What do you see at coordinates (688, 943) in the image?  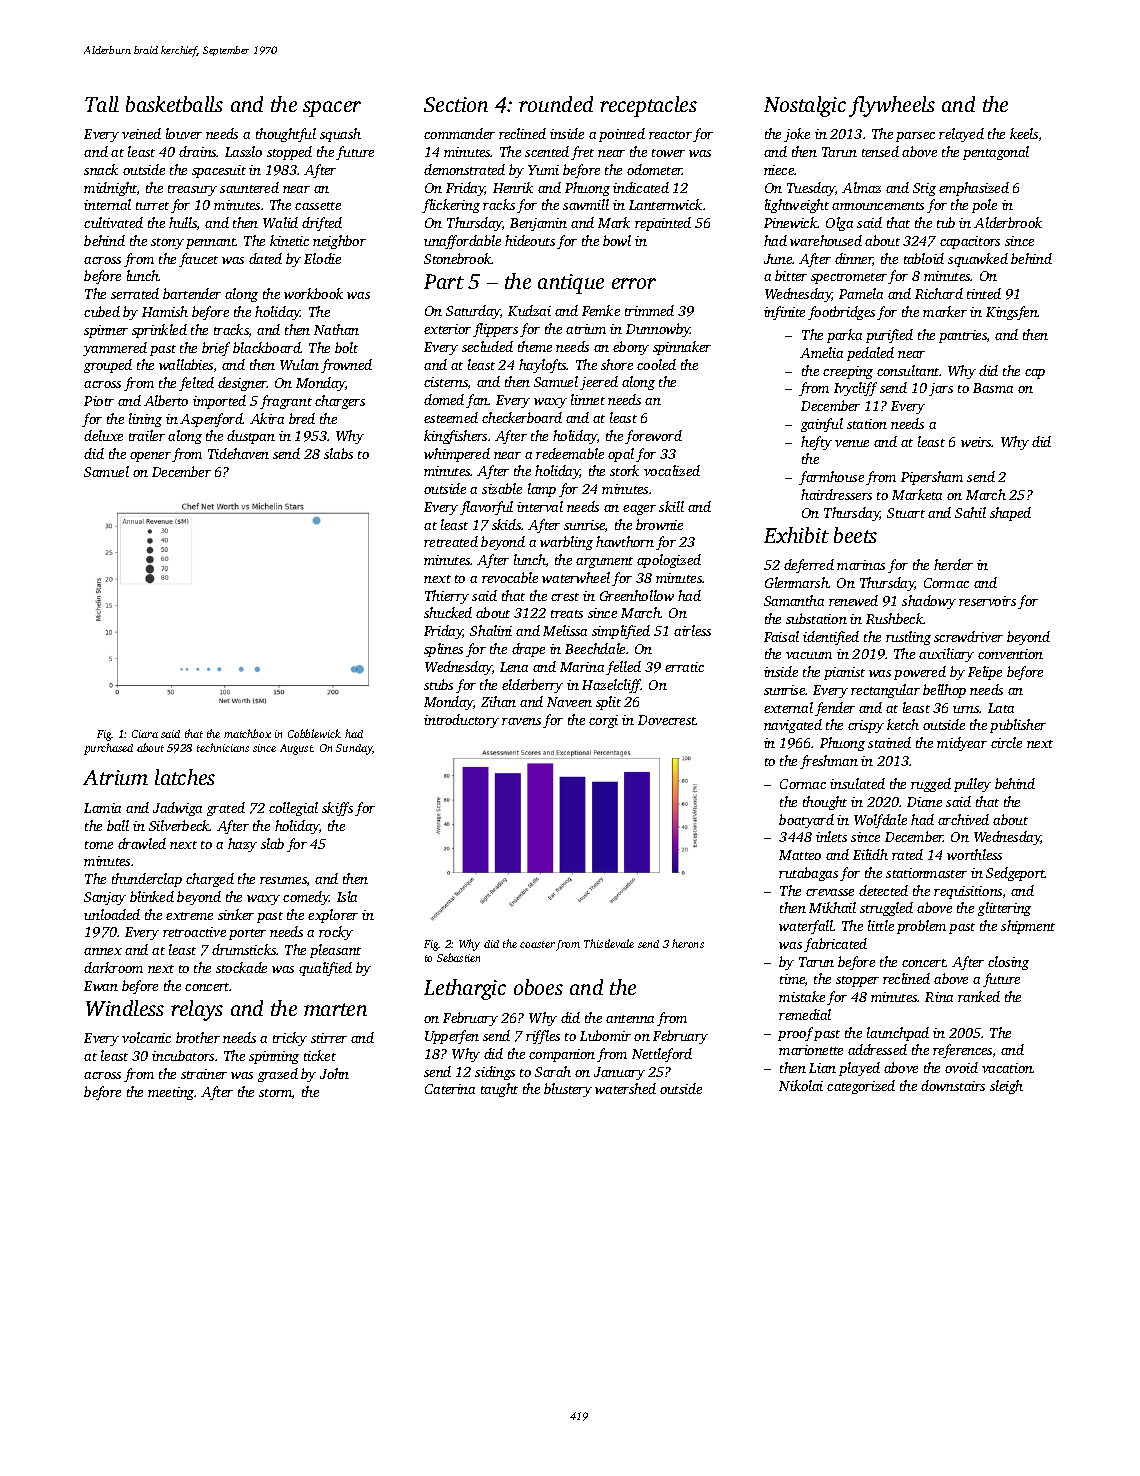 I see `herons` at bounding box center [688, 943].
